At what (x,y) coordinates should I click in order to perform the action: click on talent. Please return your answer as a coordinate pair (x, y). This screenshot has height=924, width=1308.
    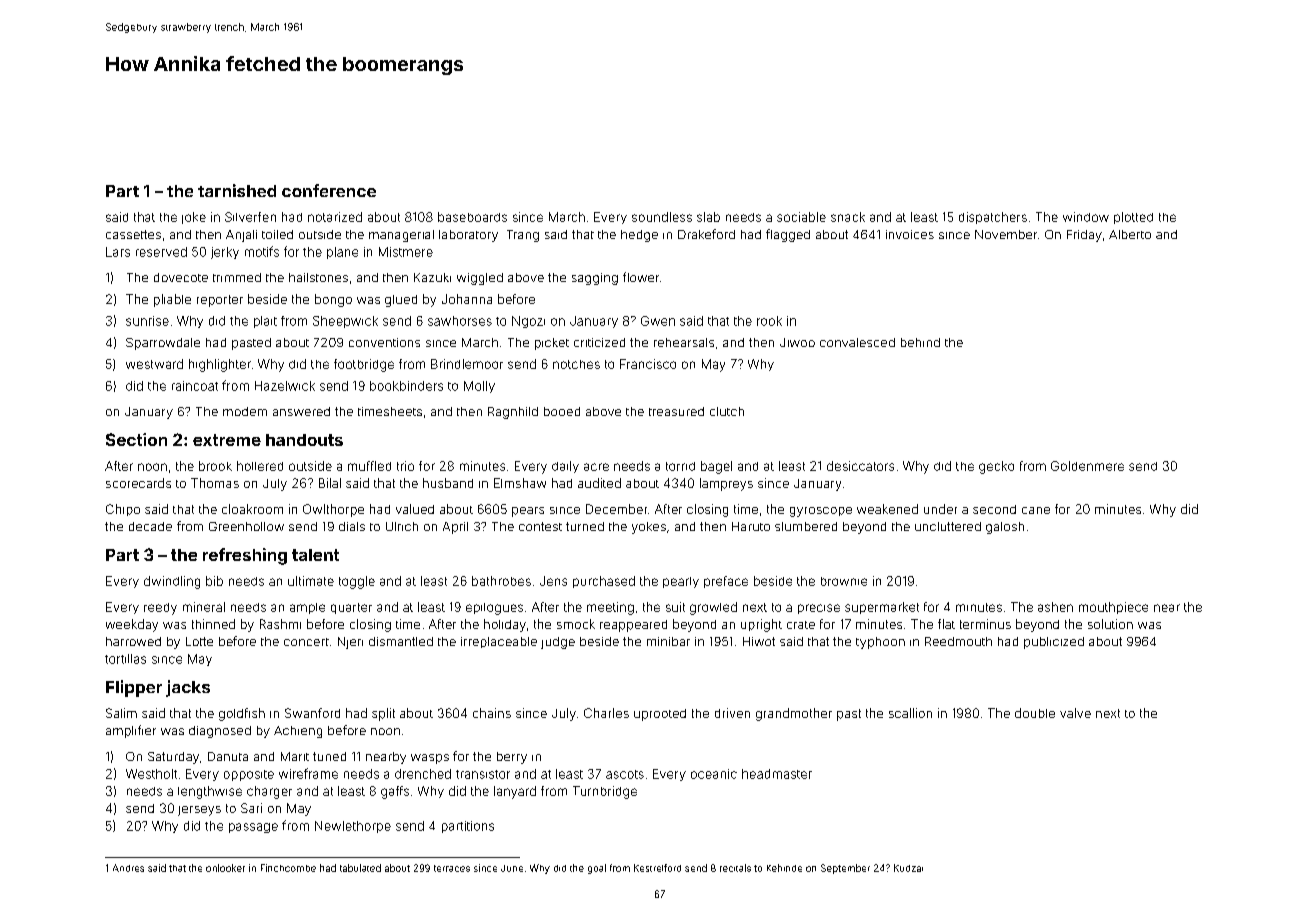
    Looking at the image, I should click on (315, 555).
